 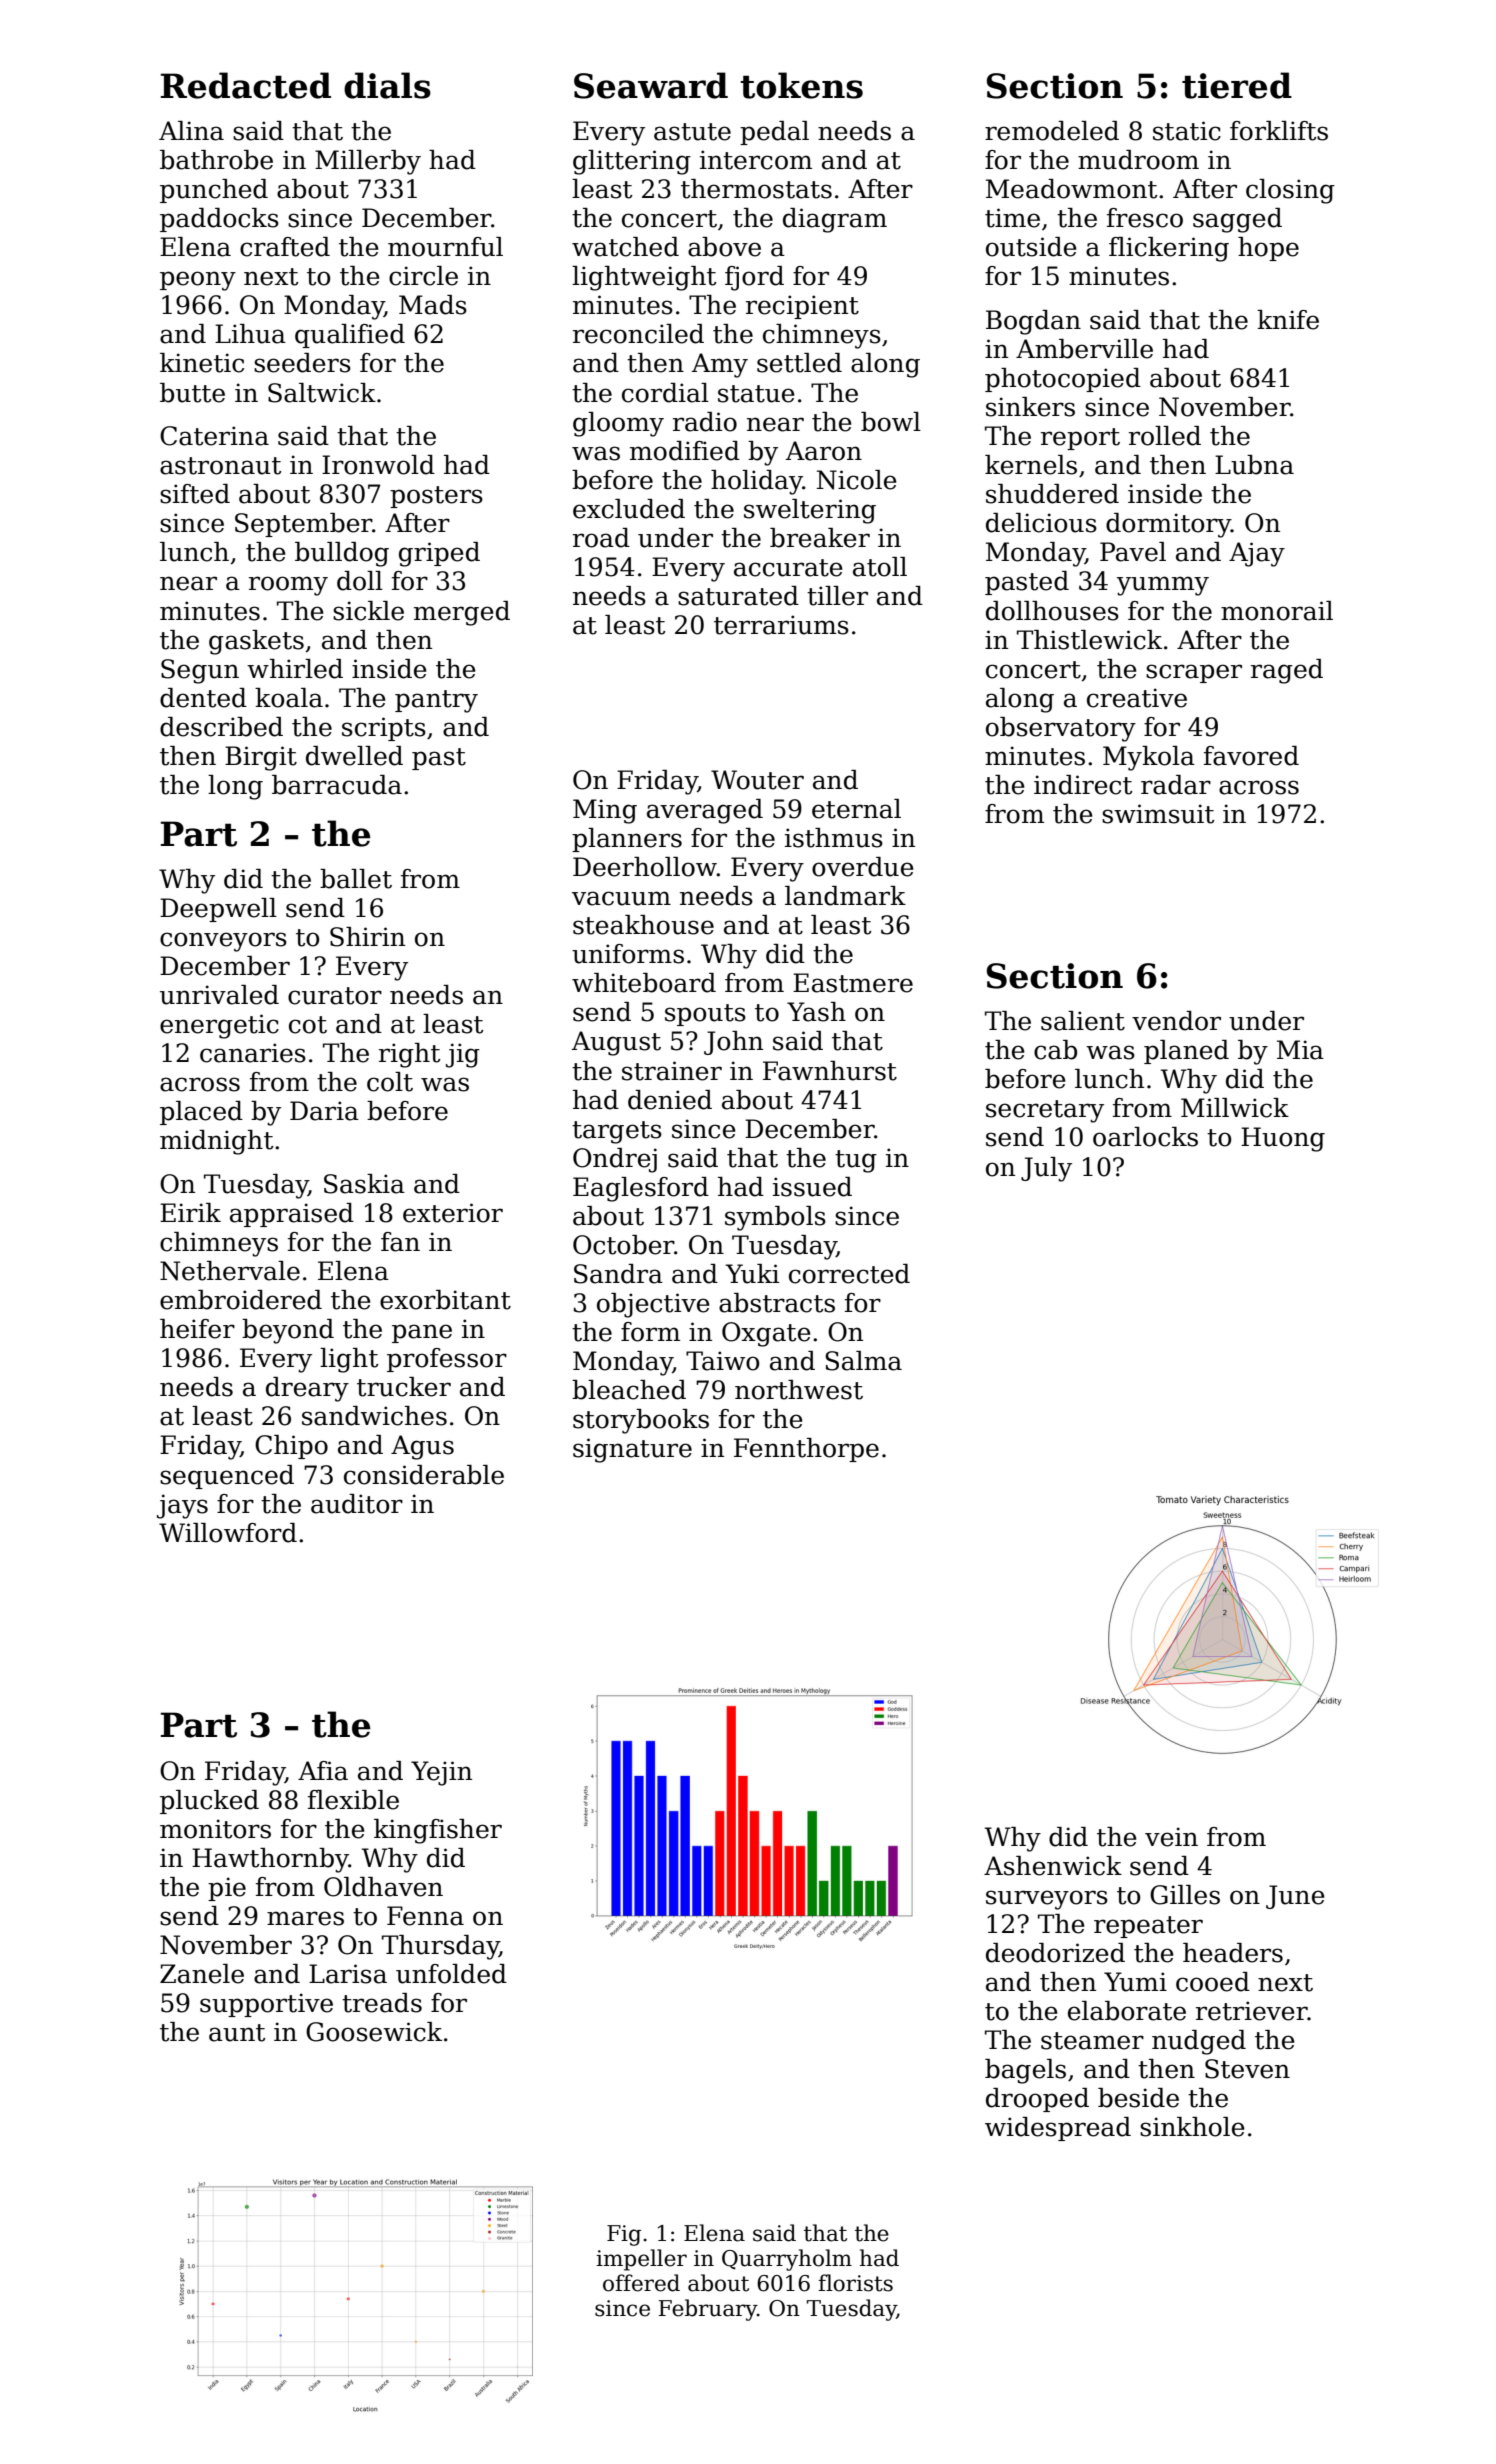 What do you see at coordinates (246, 85) in the page?
I see `Redacted` at bounding box center [246, 85].
